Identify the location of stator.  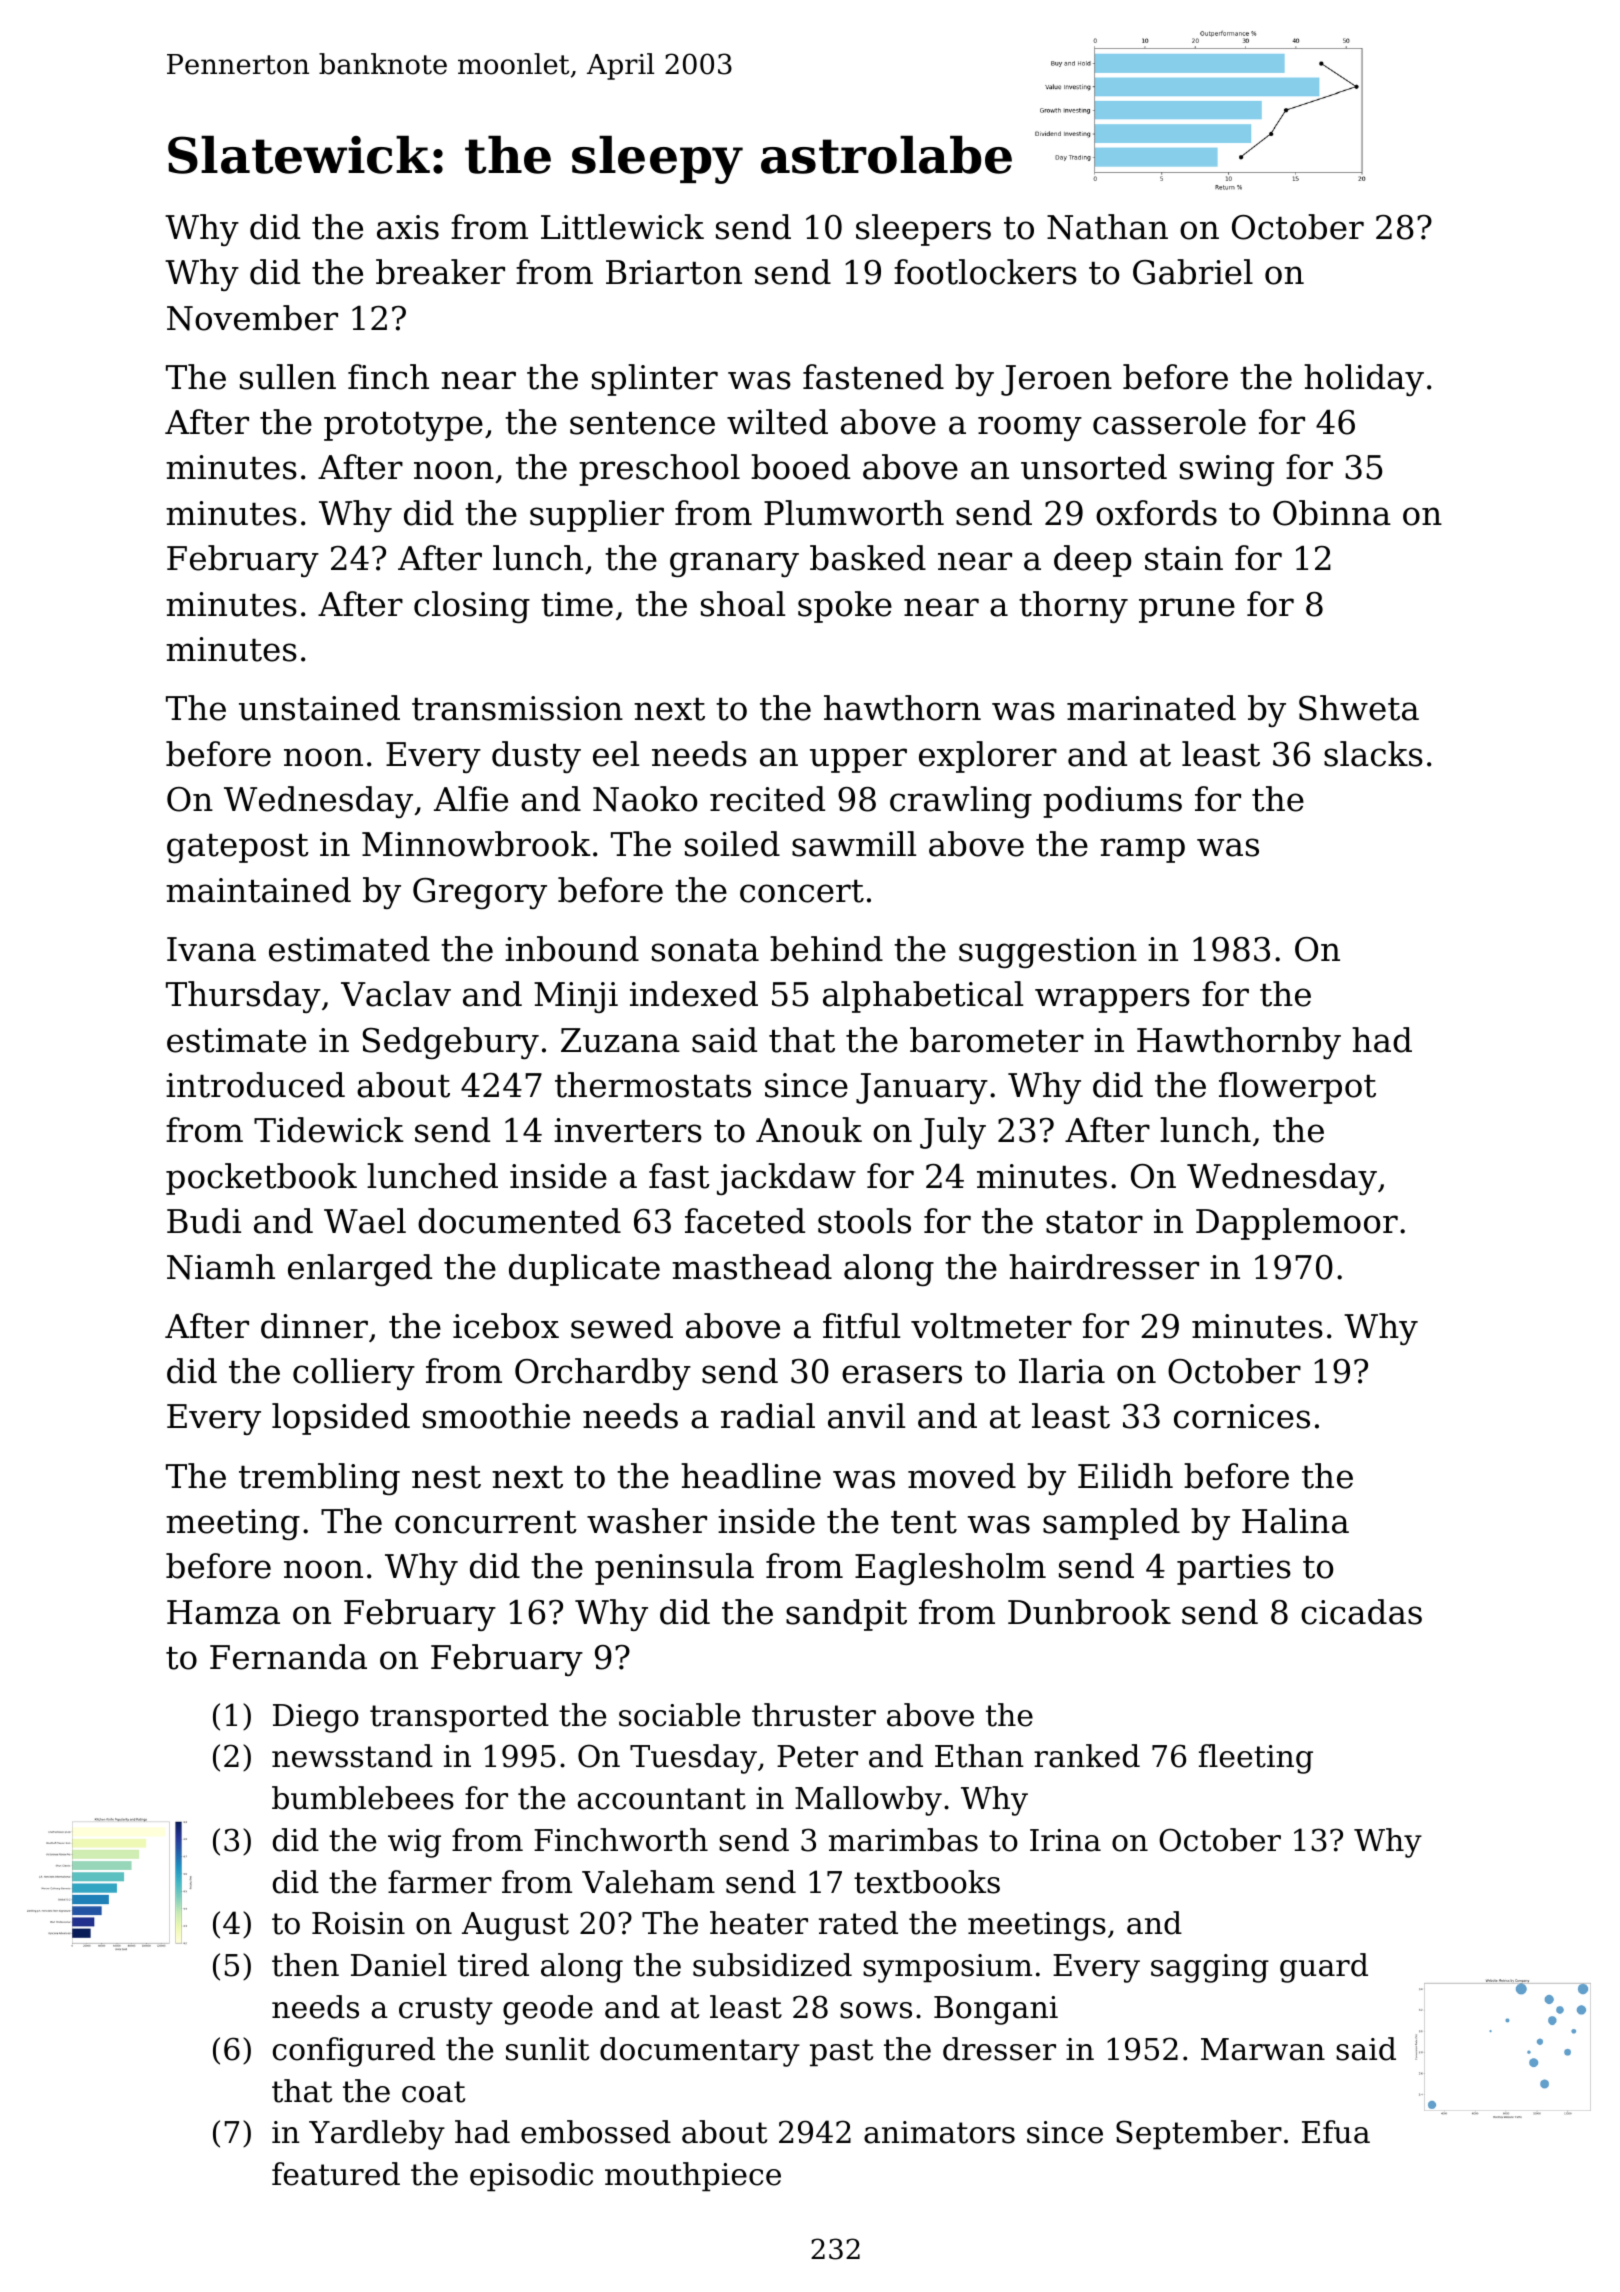
(1094, 1222).
